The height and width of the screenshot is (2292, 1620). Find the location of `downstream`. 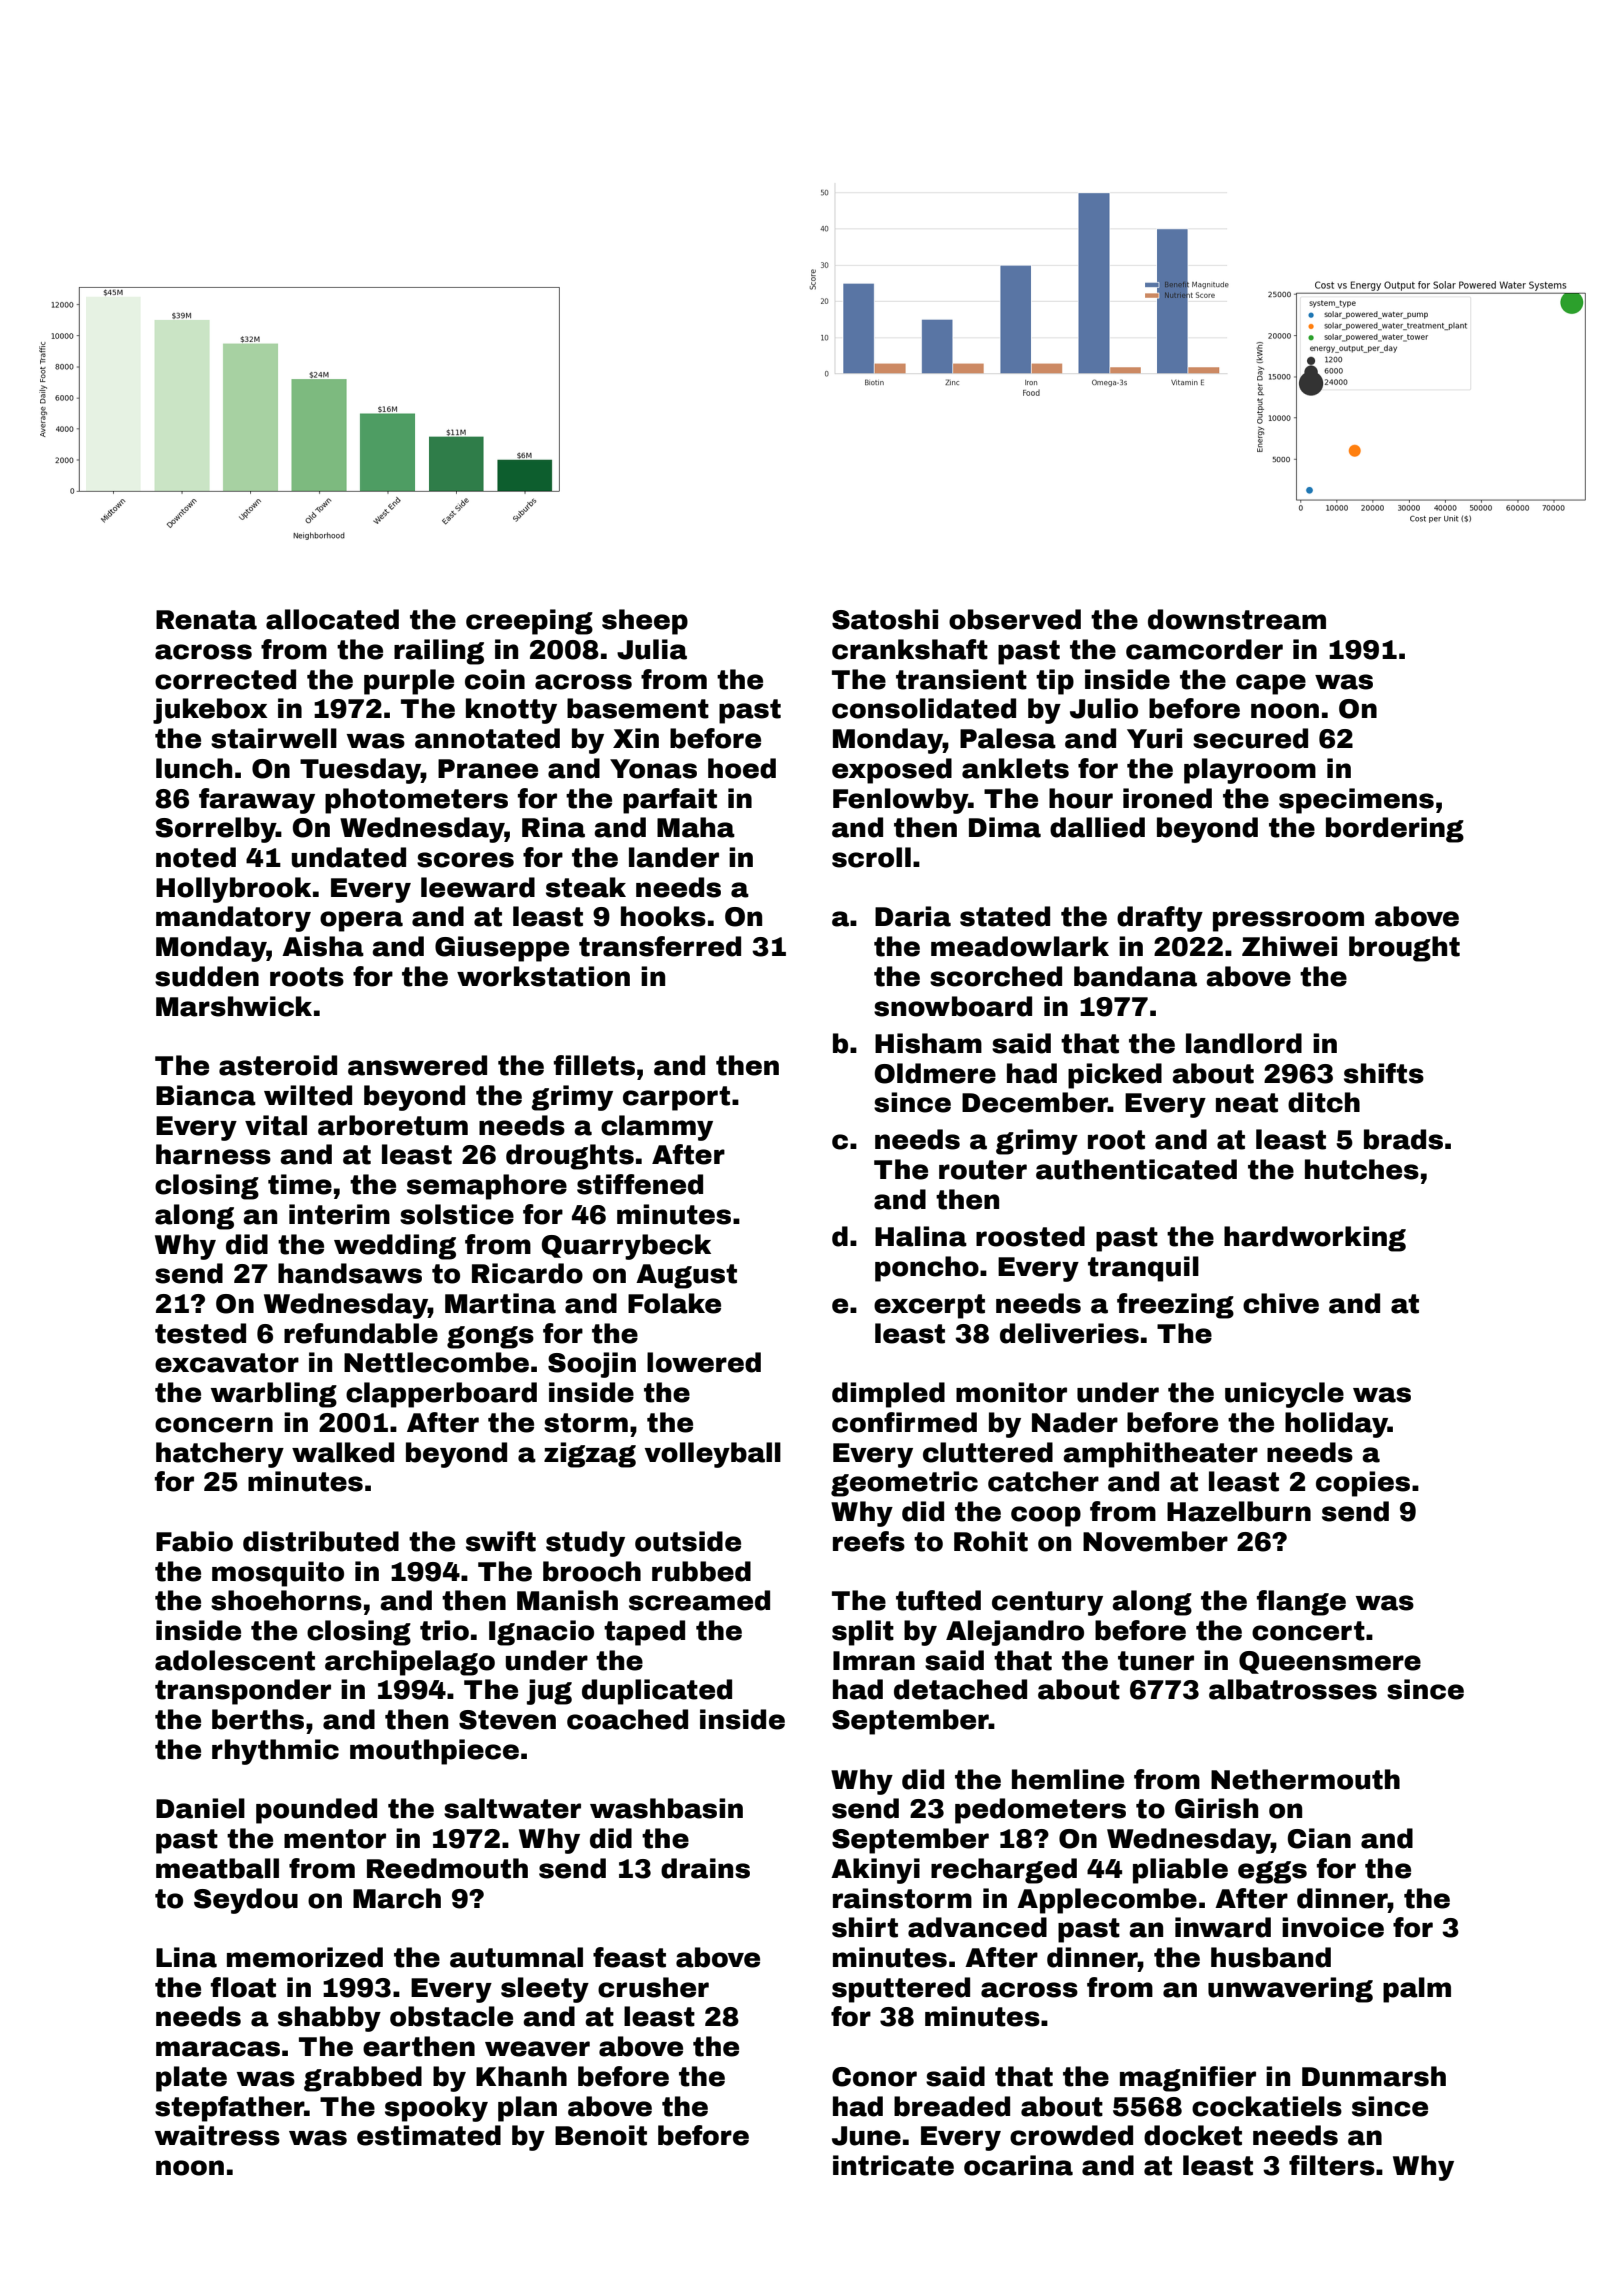

downstream is located at coordinates (1237, 619).
